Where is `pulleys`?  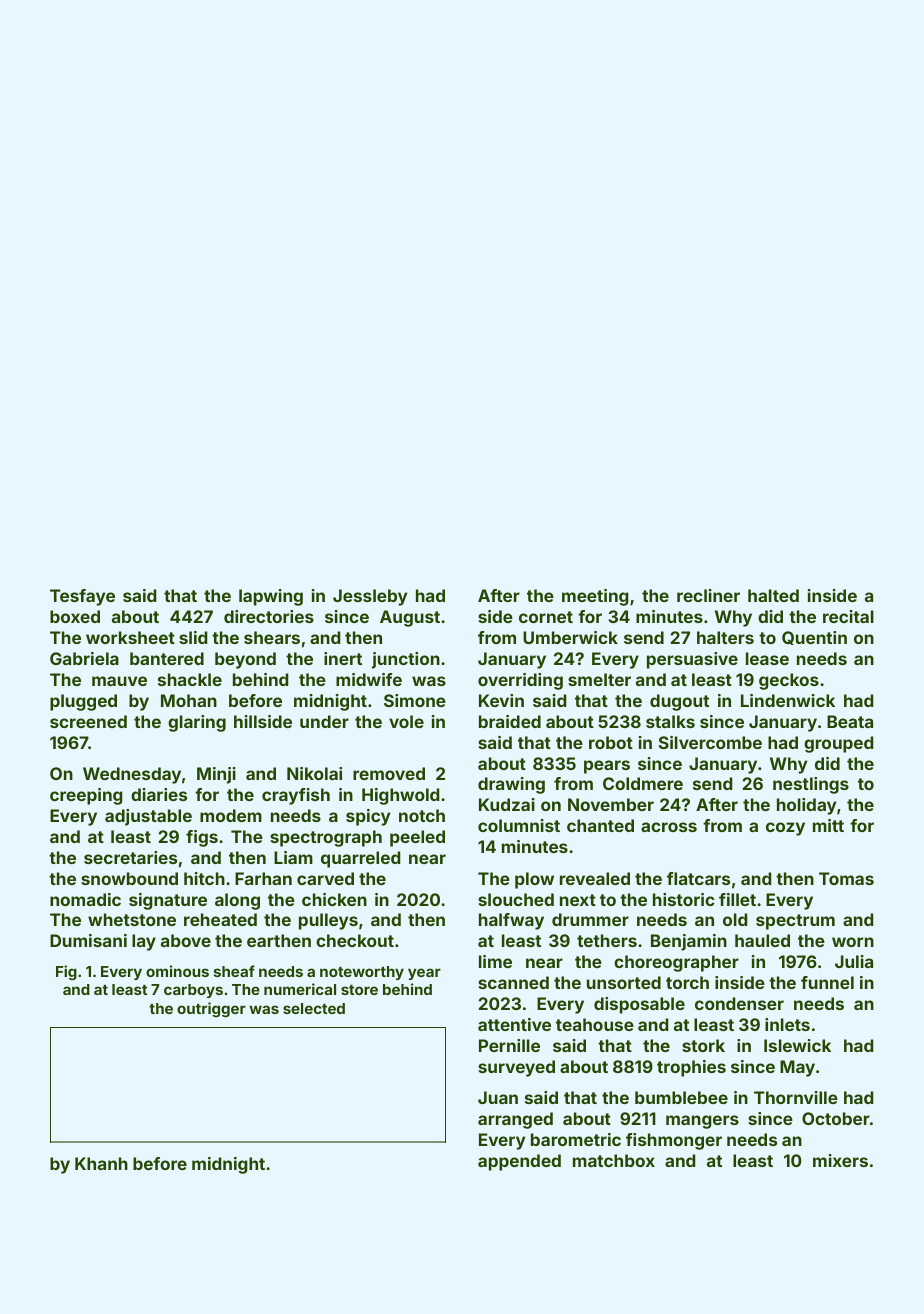
pulleys is located at coordinates (328, 921).
